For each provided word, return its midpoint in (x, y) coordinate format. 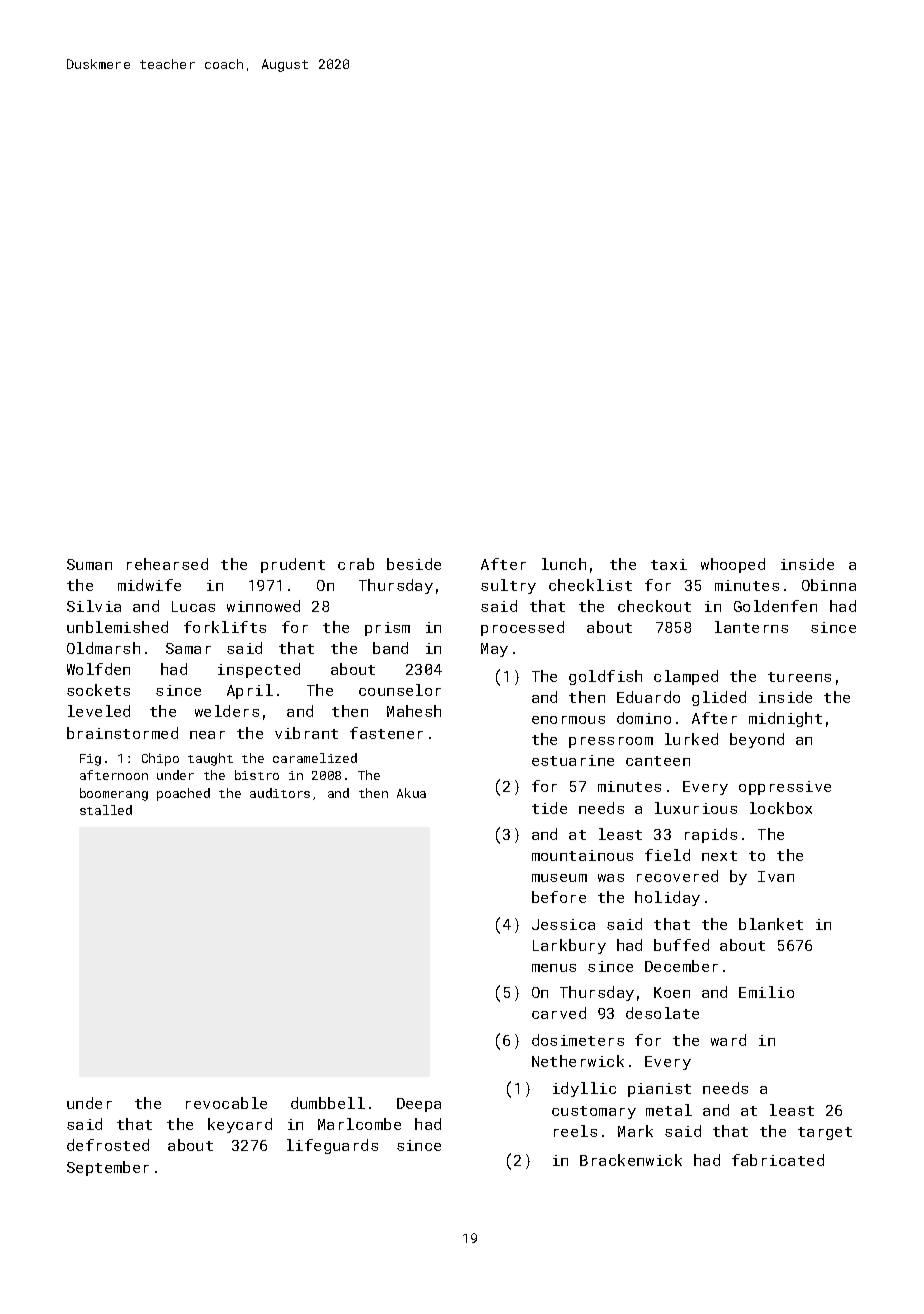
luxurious (696, 808)
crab (356, 564)
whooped (733, 565)
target (825, 1133)
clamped (686, 677)
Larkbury (569, 946)
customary (594, 1112)
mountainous (582, 855)
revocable (226, 1103)
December (681, 966)
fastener (386, 733)
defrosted (108, 1145)
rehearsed (167, 564)
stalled (106, 810)
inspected (259, 670)
